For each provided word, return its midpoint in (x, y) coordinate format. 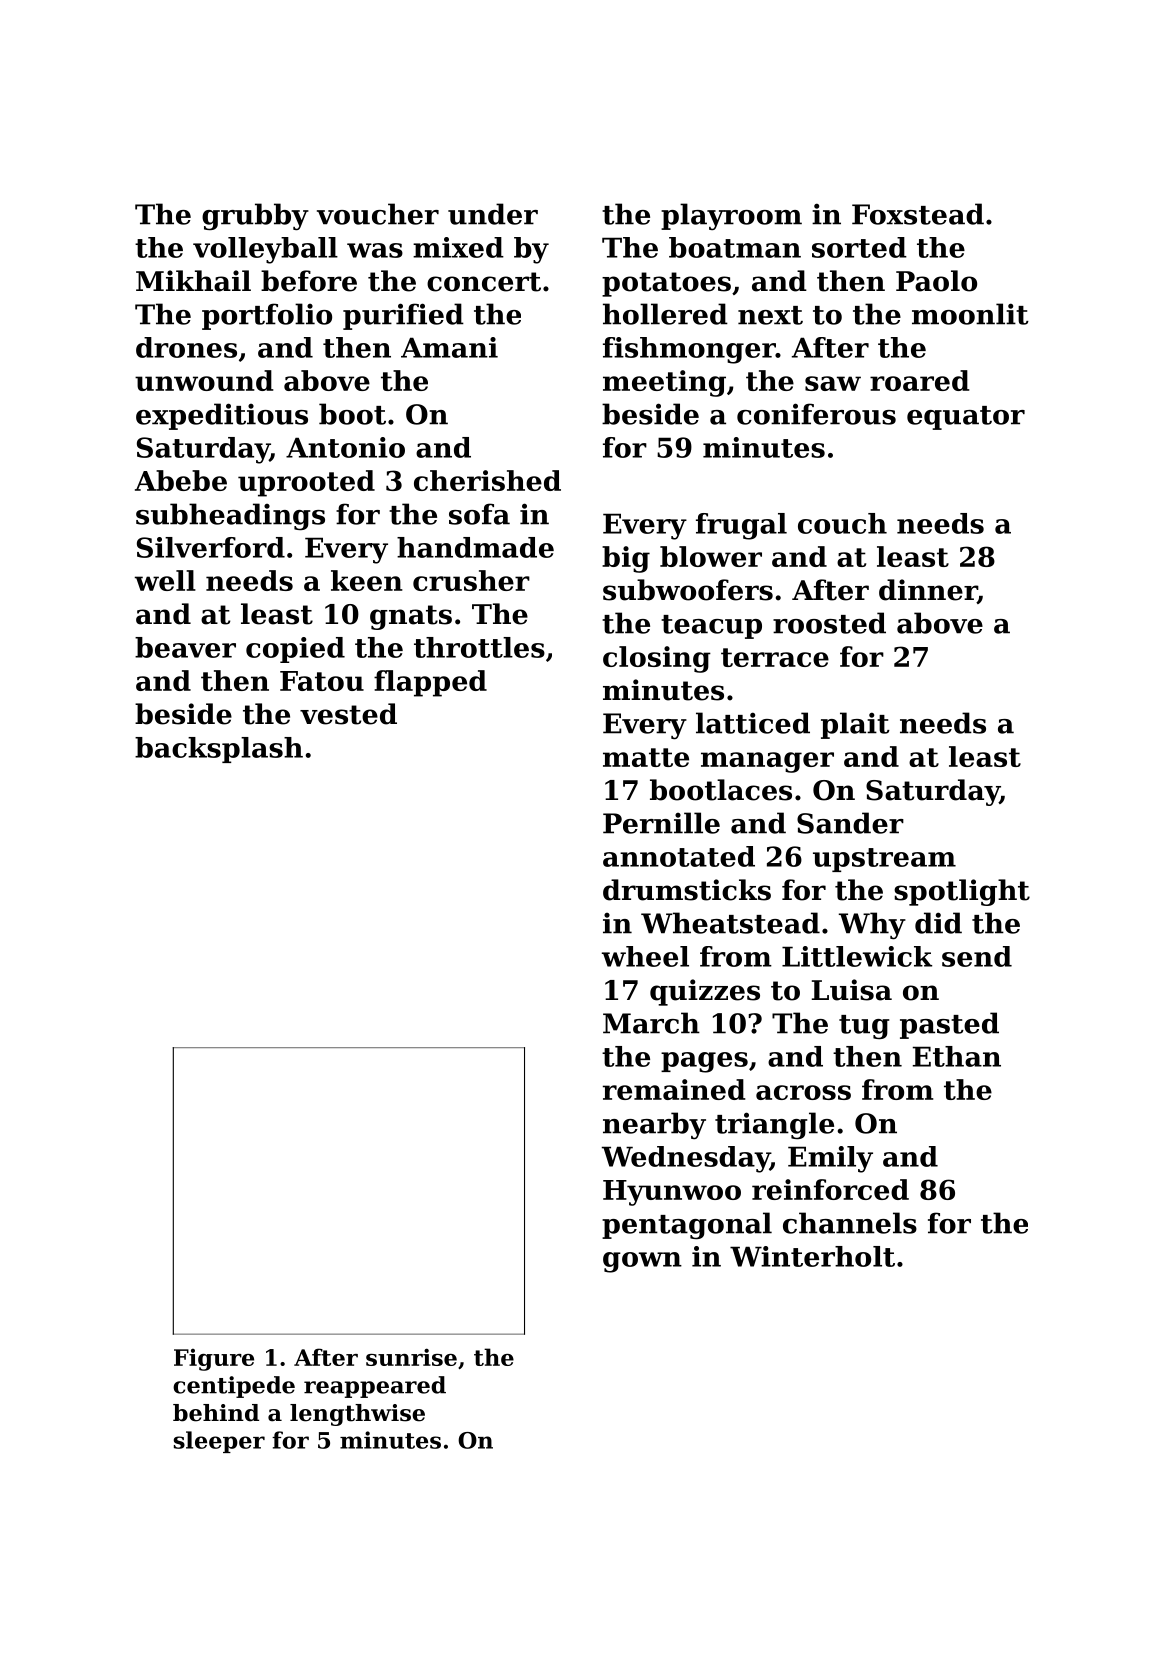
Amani (449, 347)
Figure (214, 1360)
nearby (654, 1125)
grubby (255, 216)
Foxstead (918, 214)
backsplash (219, 750)
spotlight (962, 892)
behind (216, 1413)
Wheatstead (730, 923)
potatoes (666, 284)
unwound (204, 380)
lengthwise (357, 1415)
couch (842, 523)
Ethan (957, 1056)
